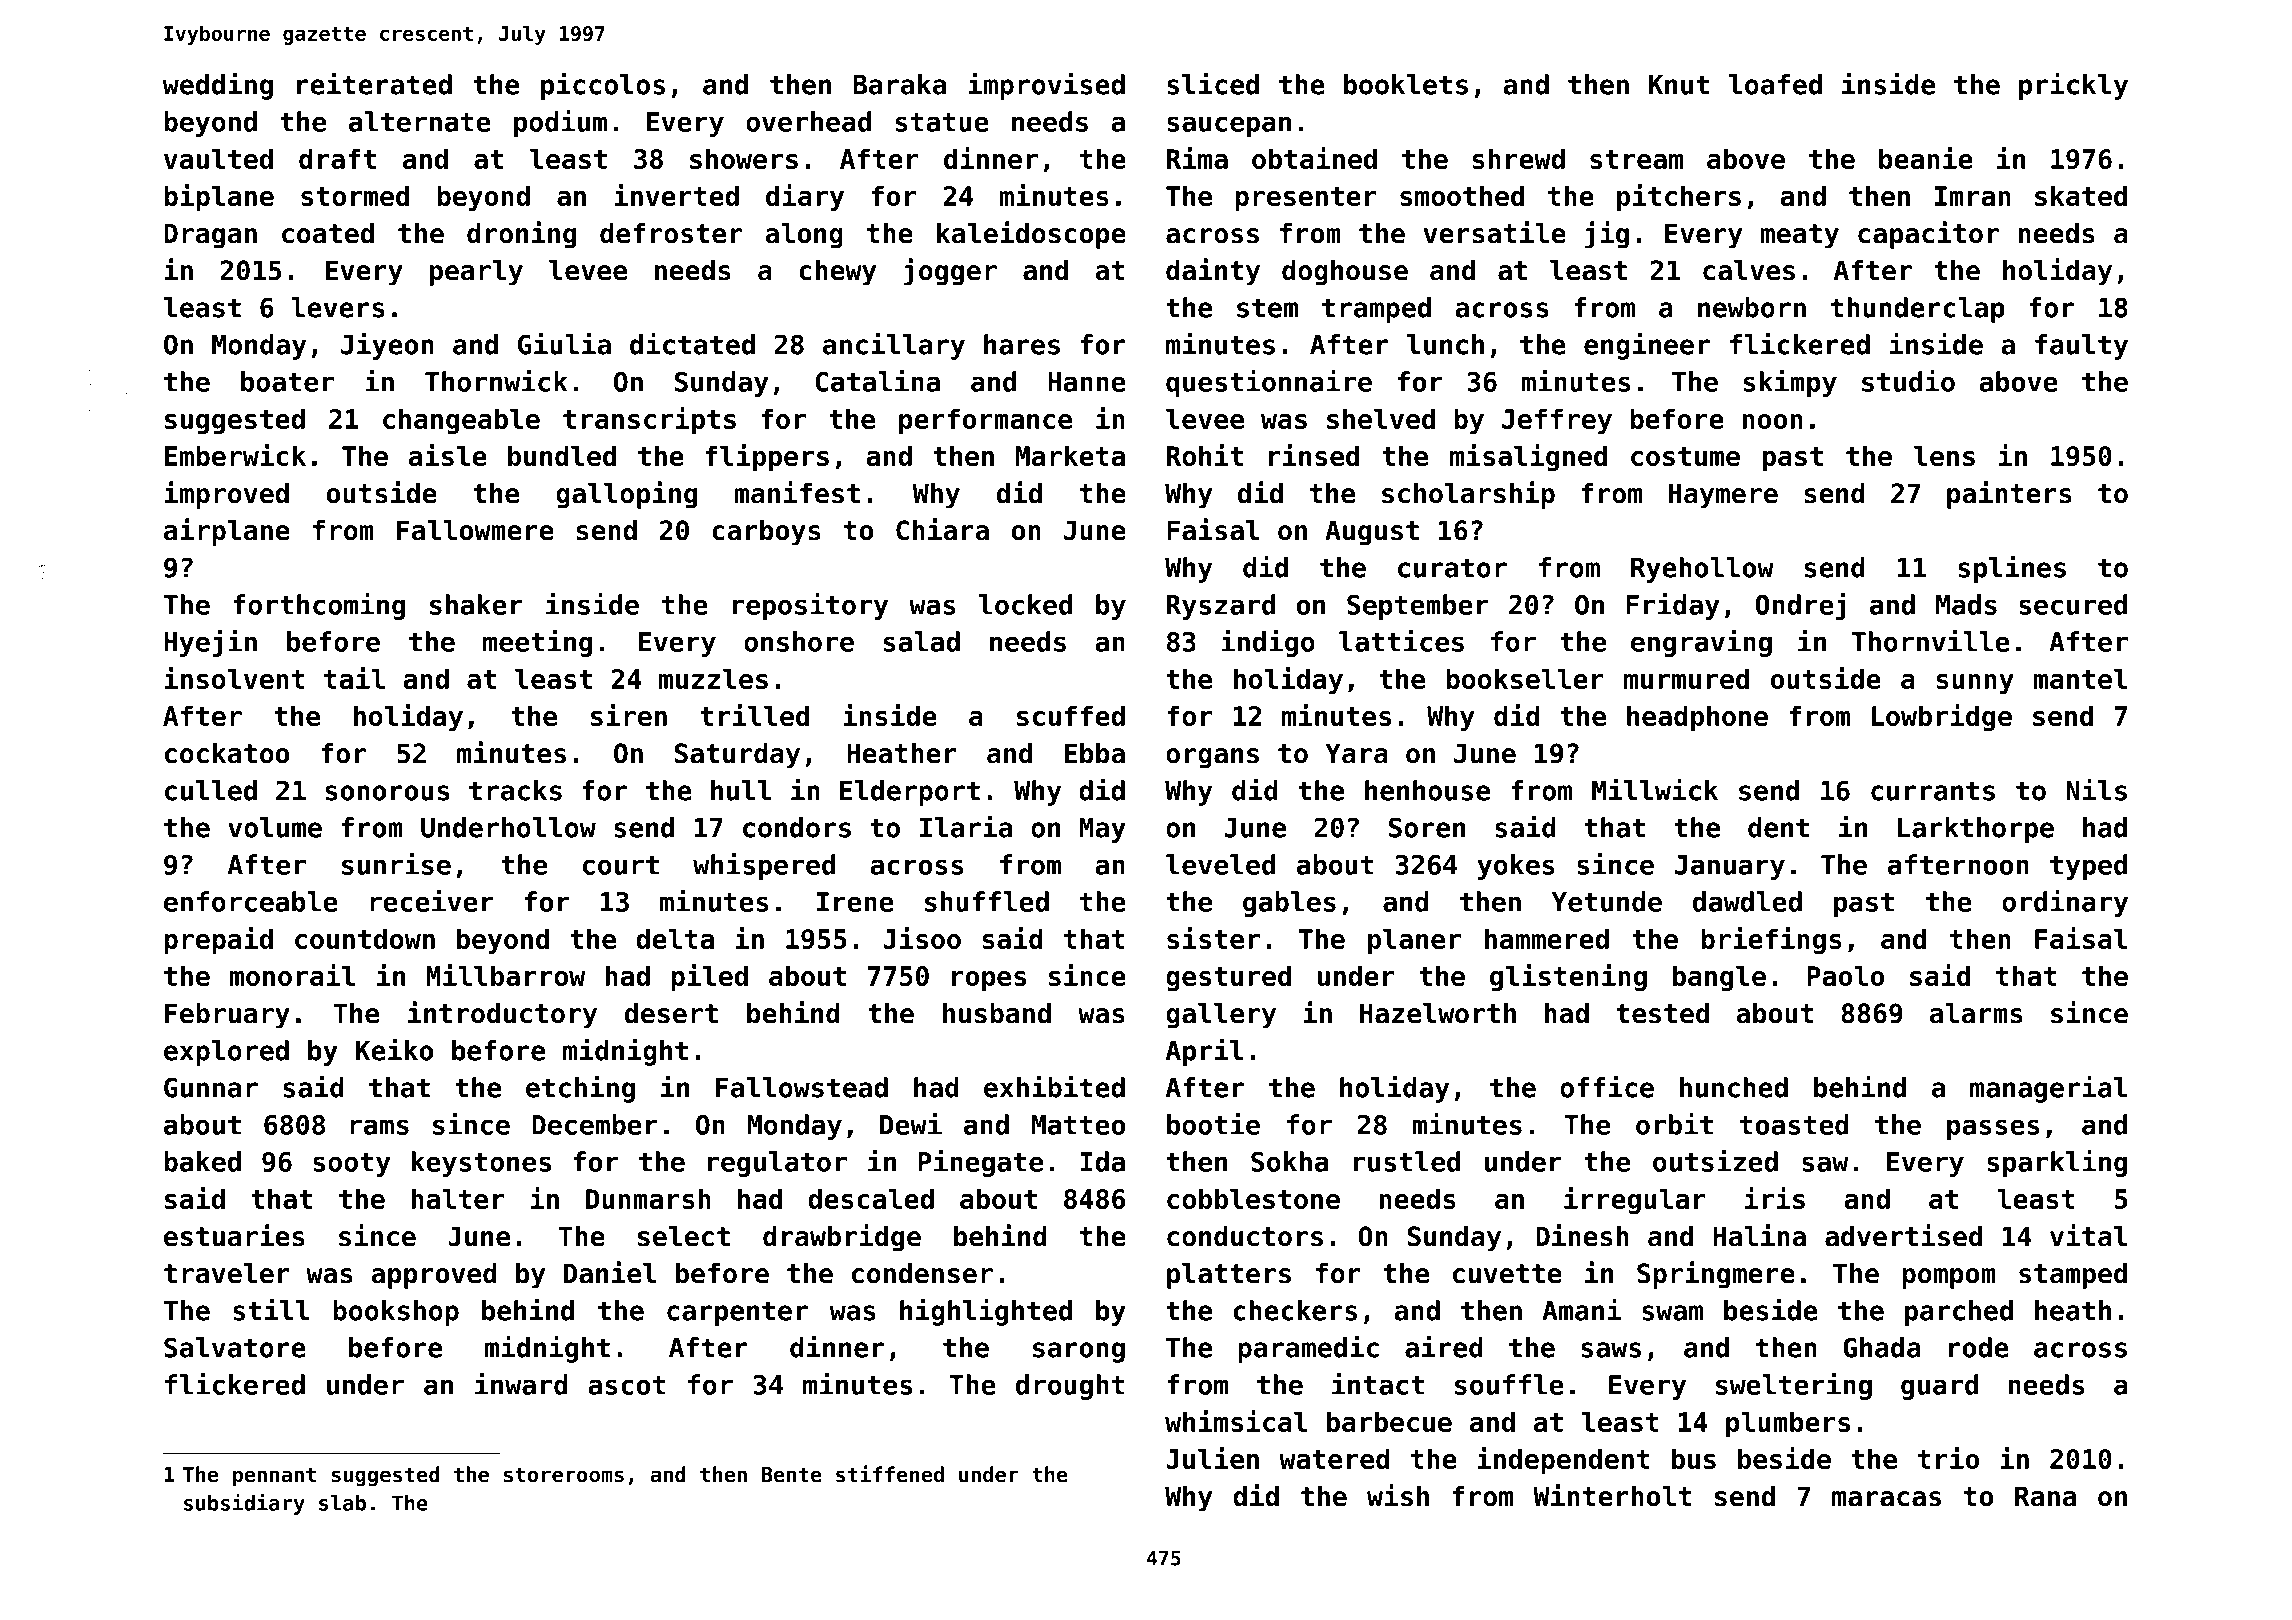 The image size is (2292, 1620). What do you see at coordinates (1612, 1495) in the screenshot?
I see `Winterholt` at bounding box center [1612, 1495].
